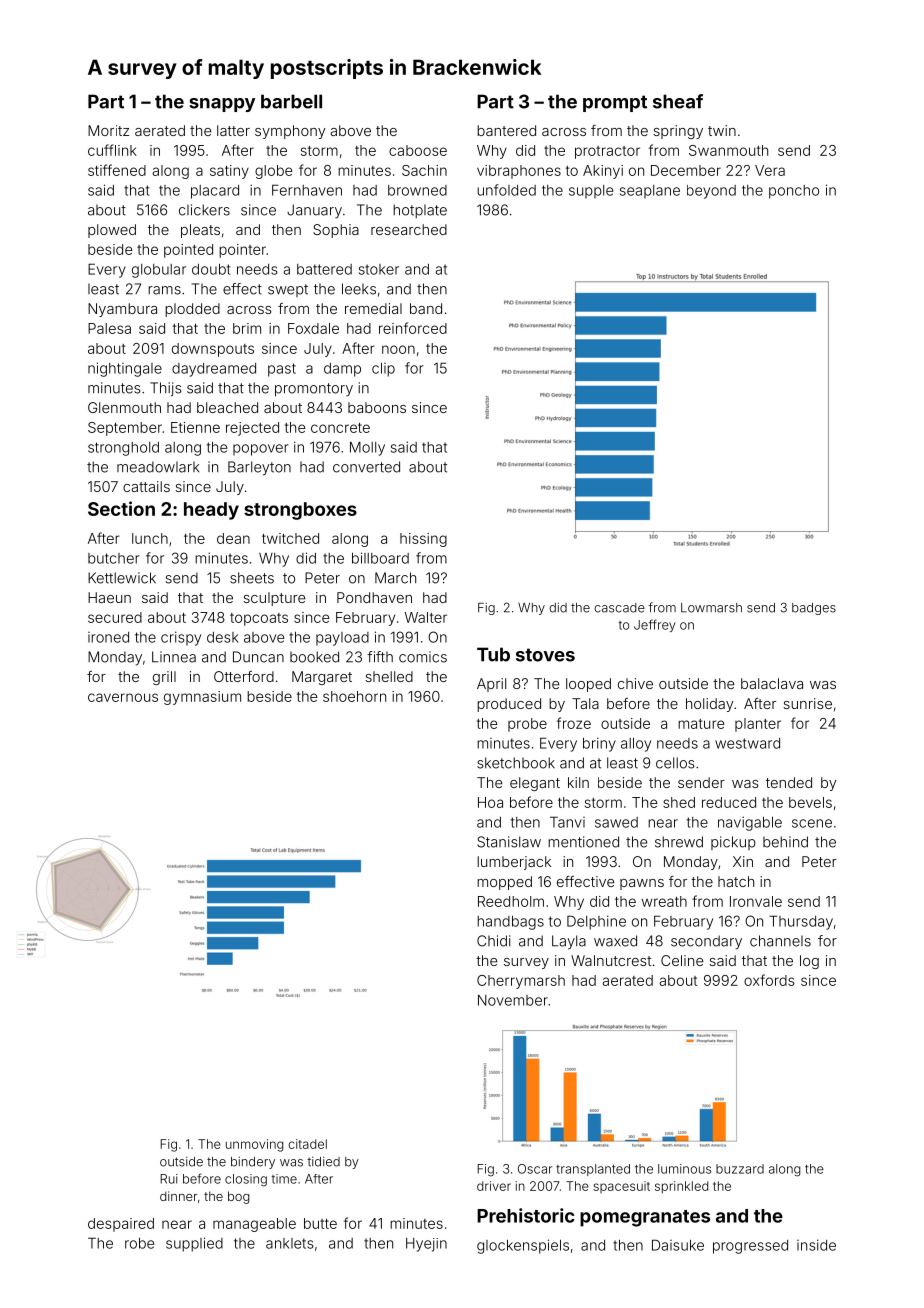 This document has height=1308, width=924. Describe the element at coordinates (769, 980) in the document. I see `oxfords` at that location.
